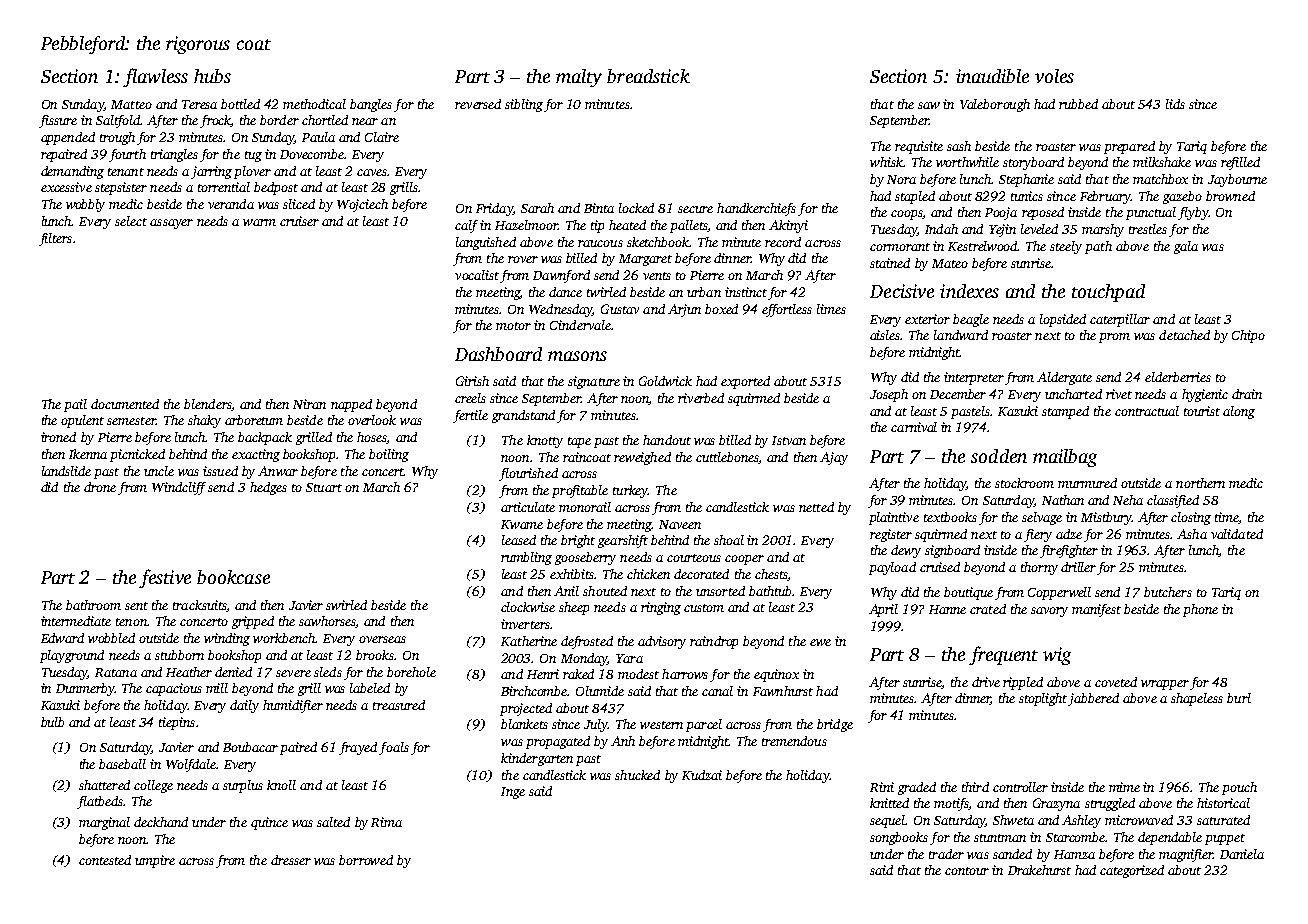  I want to click on Pooja, so click(1001, 213).
